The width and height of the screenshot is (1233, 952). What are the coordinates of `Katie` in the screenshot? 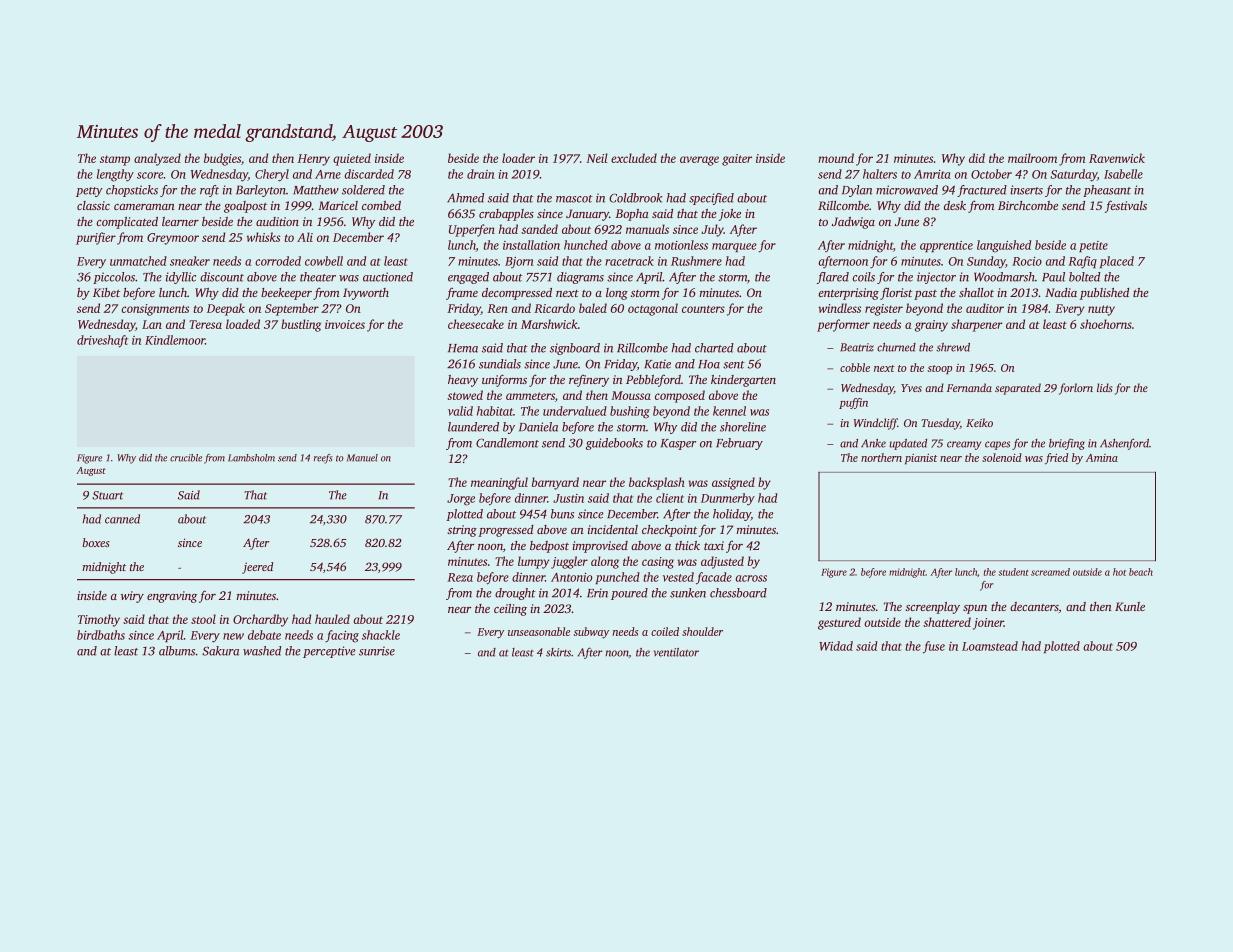 It's located at (657, 364).
